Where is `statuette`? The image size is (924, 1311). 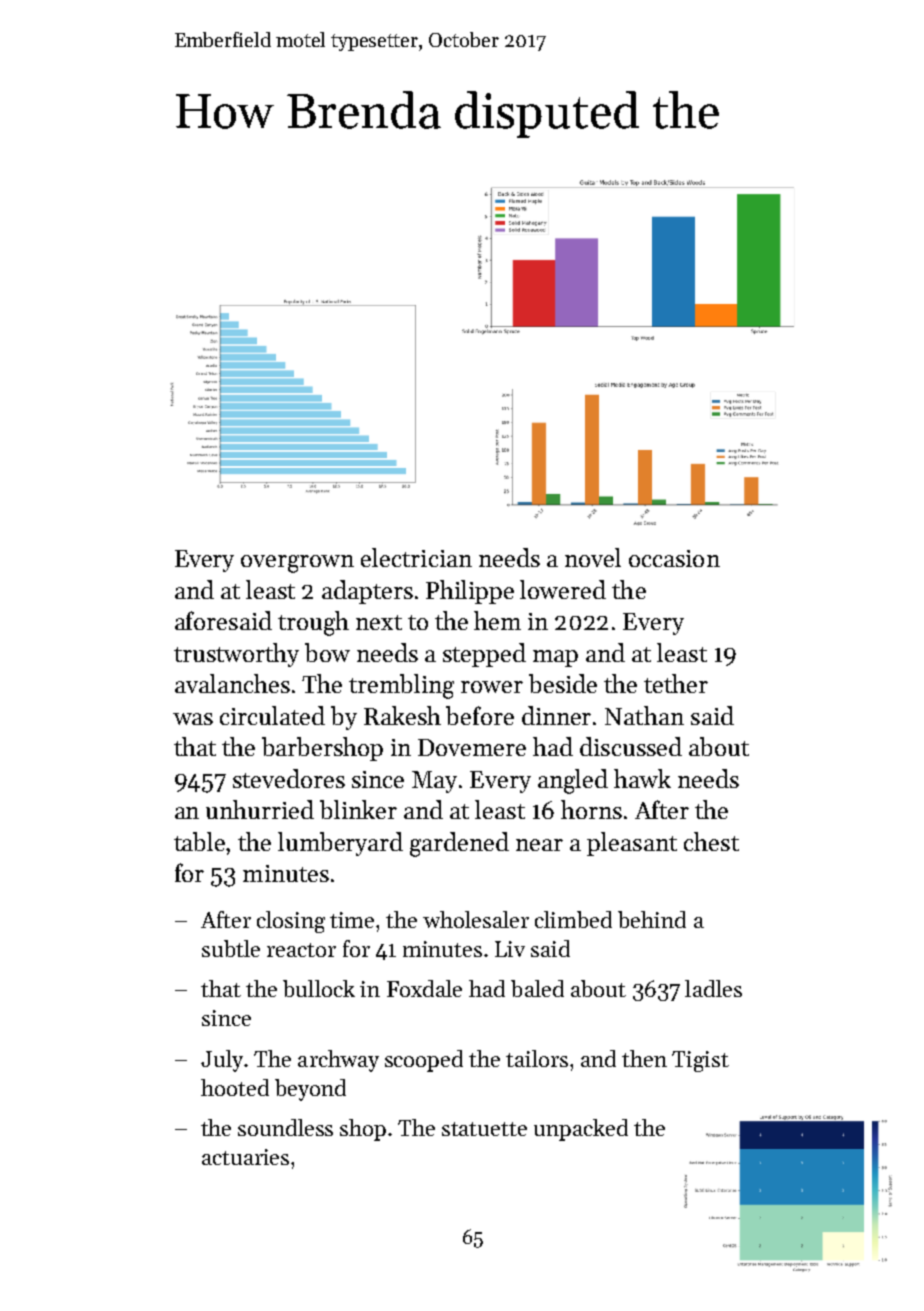 statuette is located at coordinates (484, 1129).
